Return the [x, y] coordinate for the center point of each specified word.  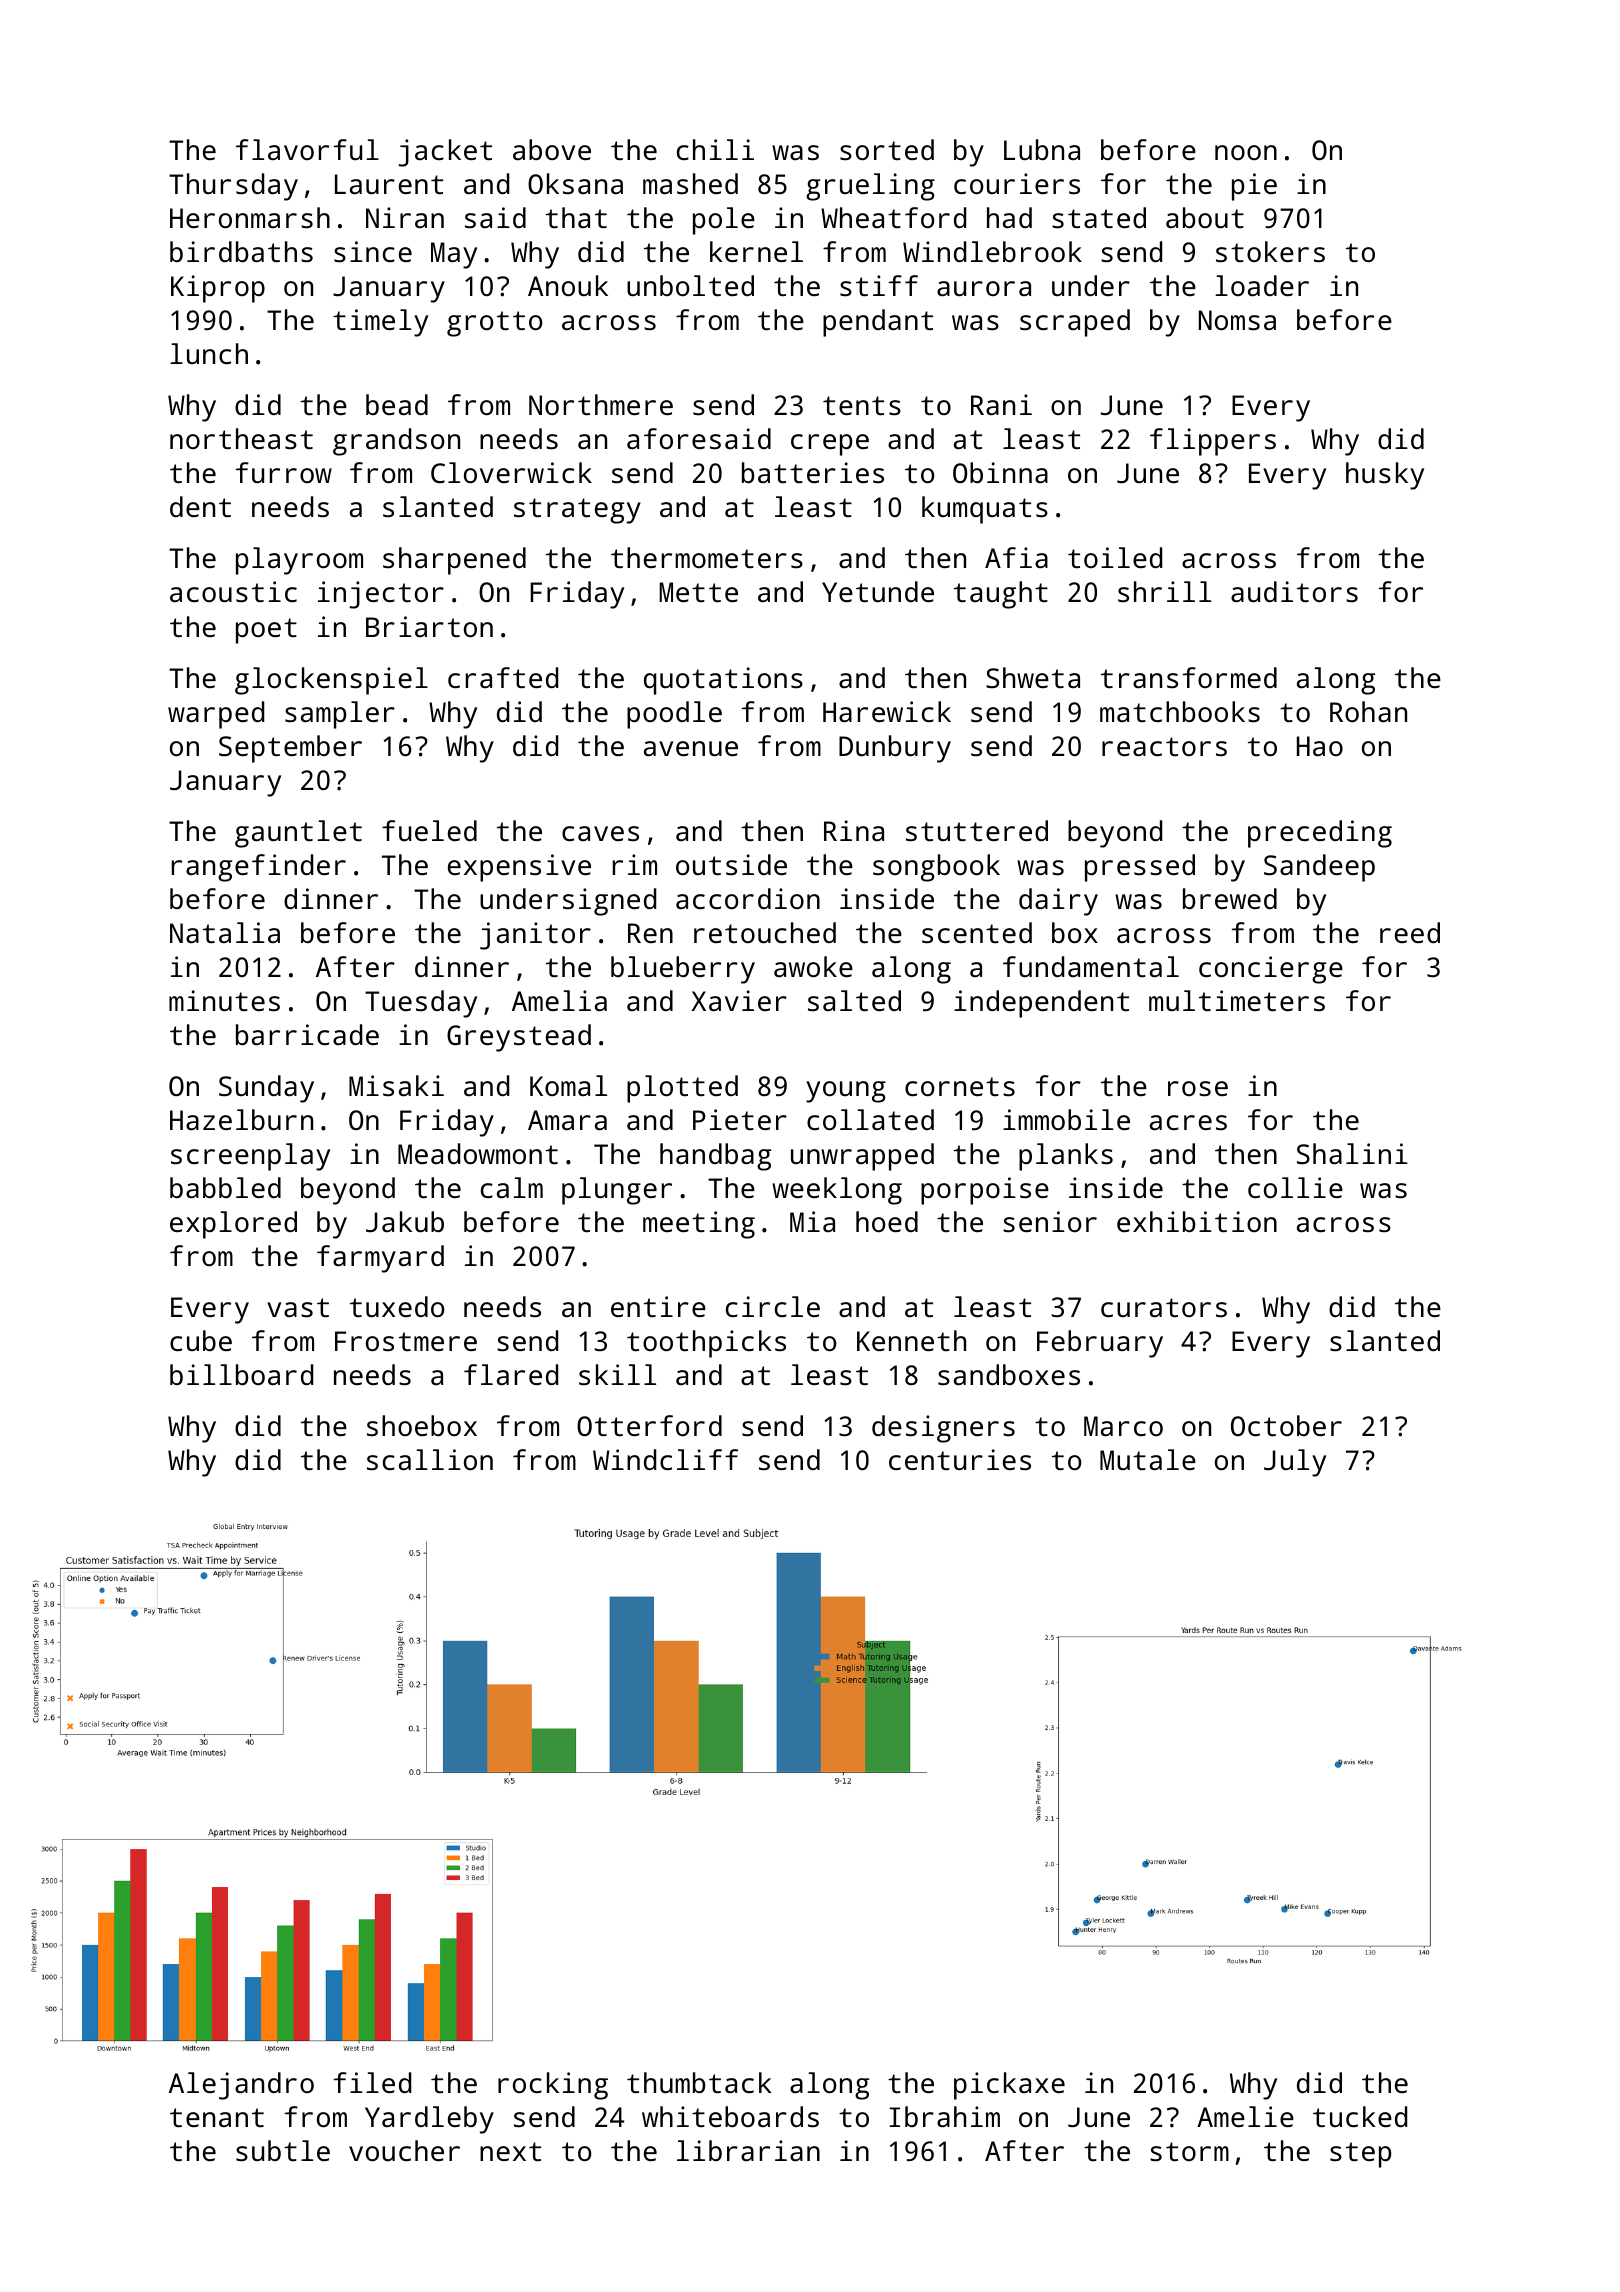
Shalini [1352, 1154]
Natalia [225, 932]
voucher [404, 2150]
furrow [284, 472]
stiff [879, 286]
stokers [1270, 252]
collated [870, 1119]
